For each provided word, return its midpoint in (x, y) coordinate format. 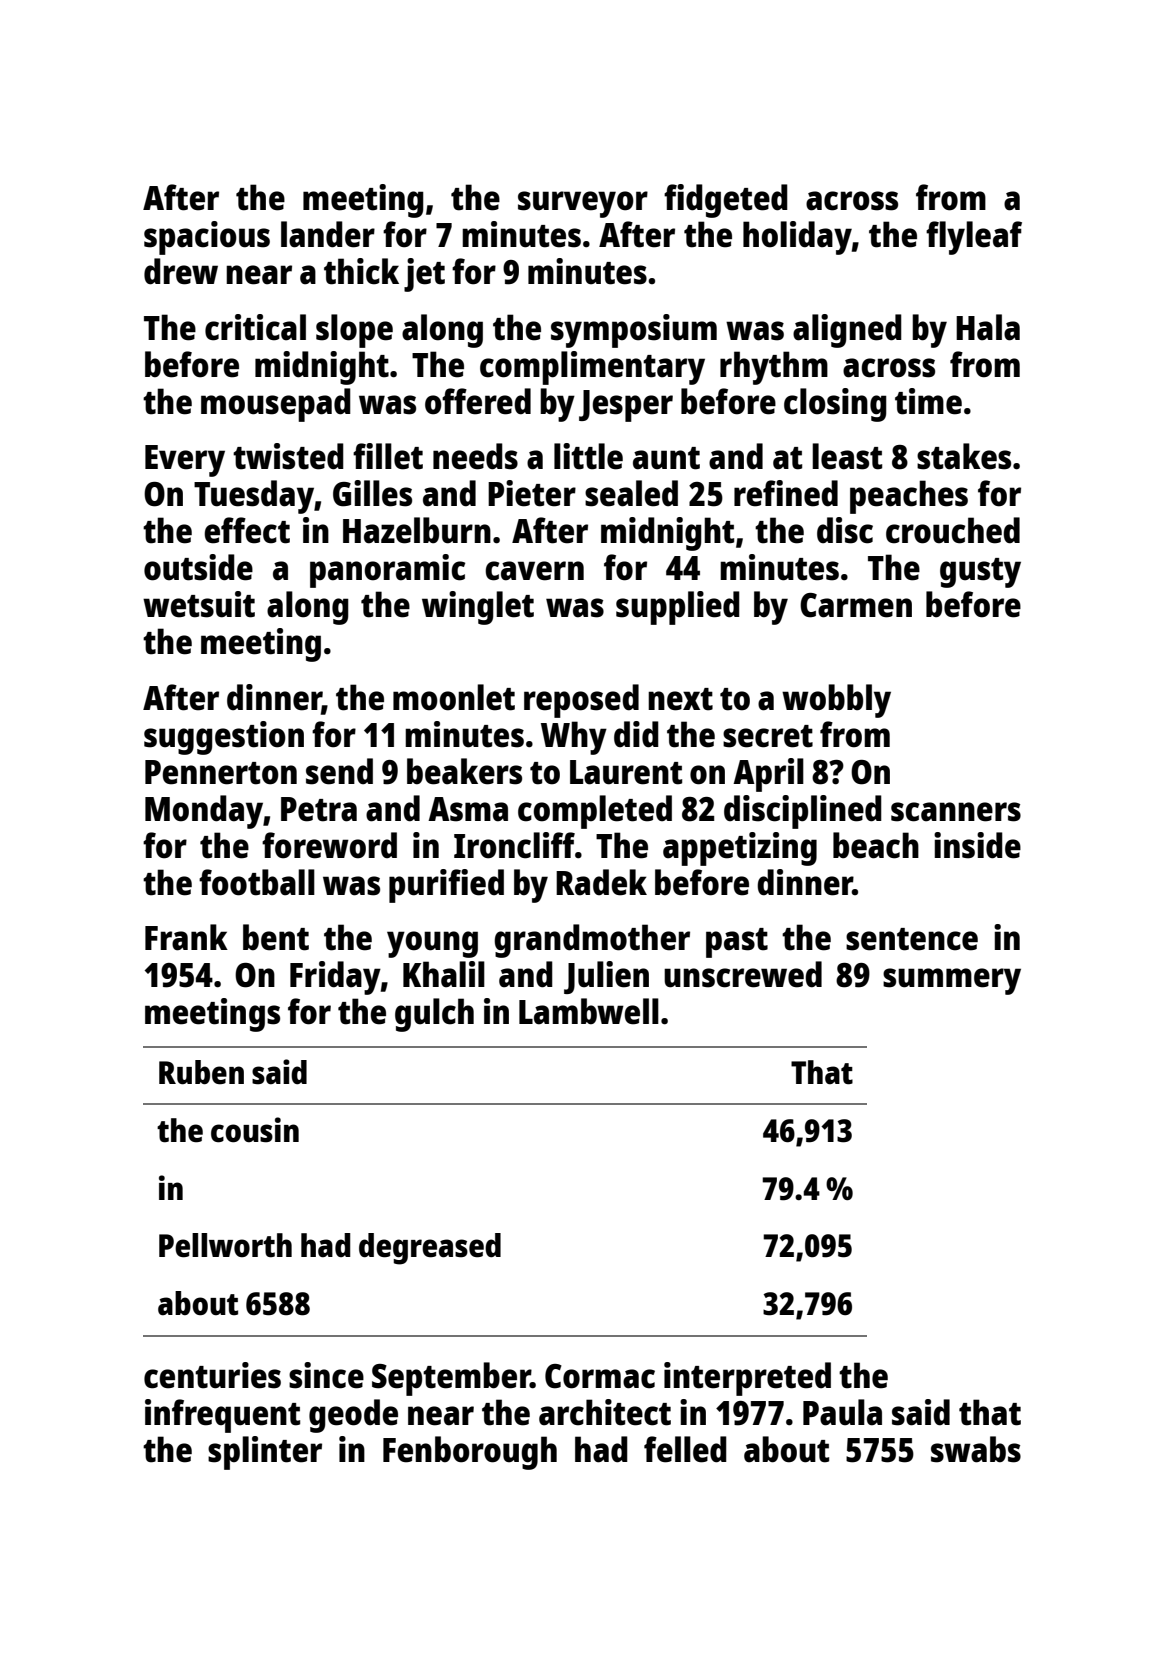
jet (424, 275)
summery (952, 981)
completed (595, 812)
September (451, 1379)
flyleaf (974, 238)
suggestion (224, 738)
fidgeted (726, 201)
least (847, 456)
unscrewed (743, 974)
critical (255, 327)
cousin (255, 1130)
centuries (212, 1375)
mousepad (276, 405)
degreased (430, 1249)
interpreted (747, 1379)
